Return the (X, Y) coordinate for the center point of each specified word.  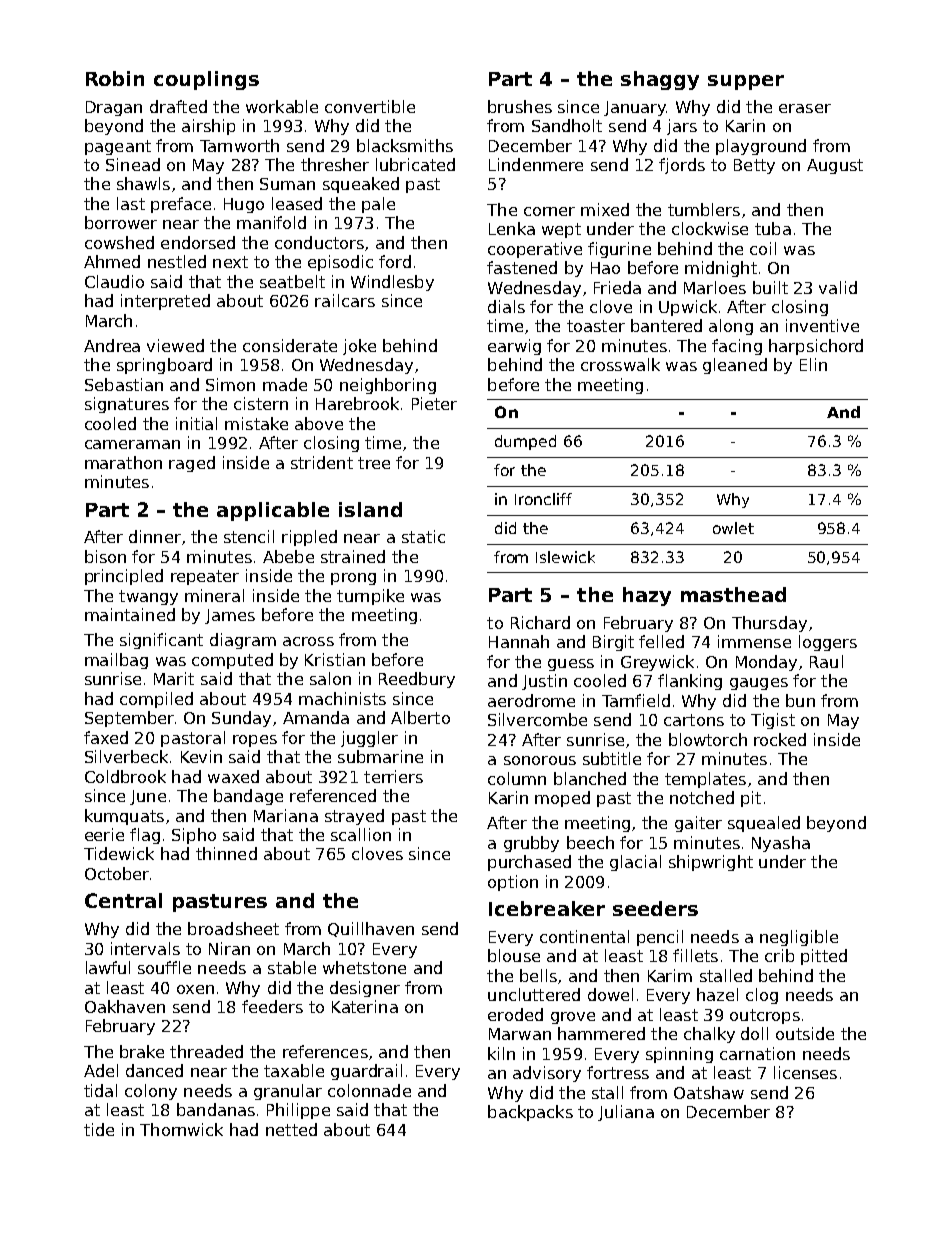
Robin (115, 78)
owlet (733, 528)
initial (196, 423)
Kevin (201, 756)
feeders (272, 1006)
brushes (520, 106)
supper (746, 82)
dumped (525, 442)
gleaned (735, 366)
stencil (249, 536)
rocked (780, 739)
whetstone (364, 967)
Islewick (565, 557)
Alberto (420, 717)
